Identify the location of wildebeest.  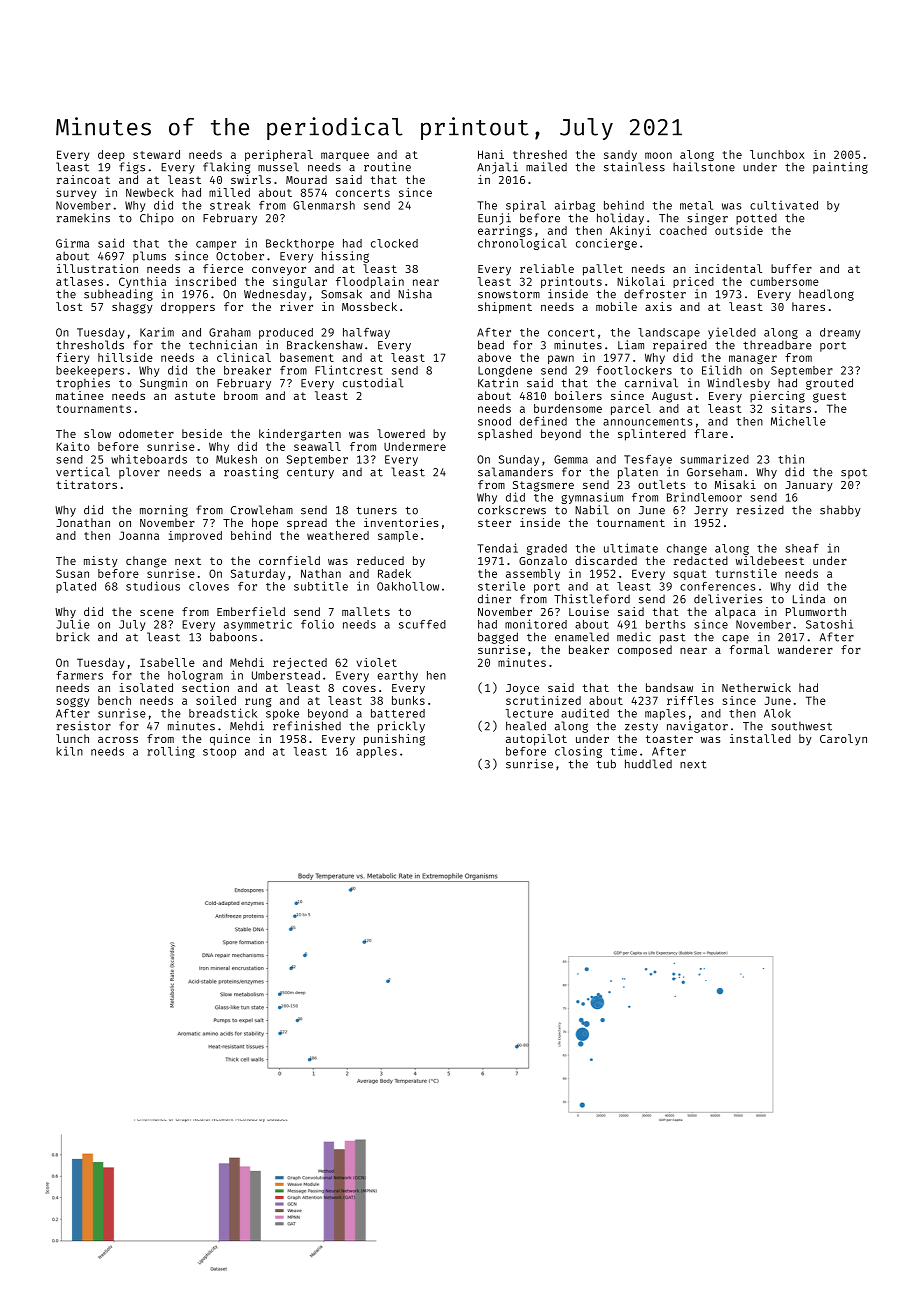
(770, 560).
